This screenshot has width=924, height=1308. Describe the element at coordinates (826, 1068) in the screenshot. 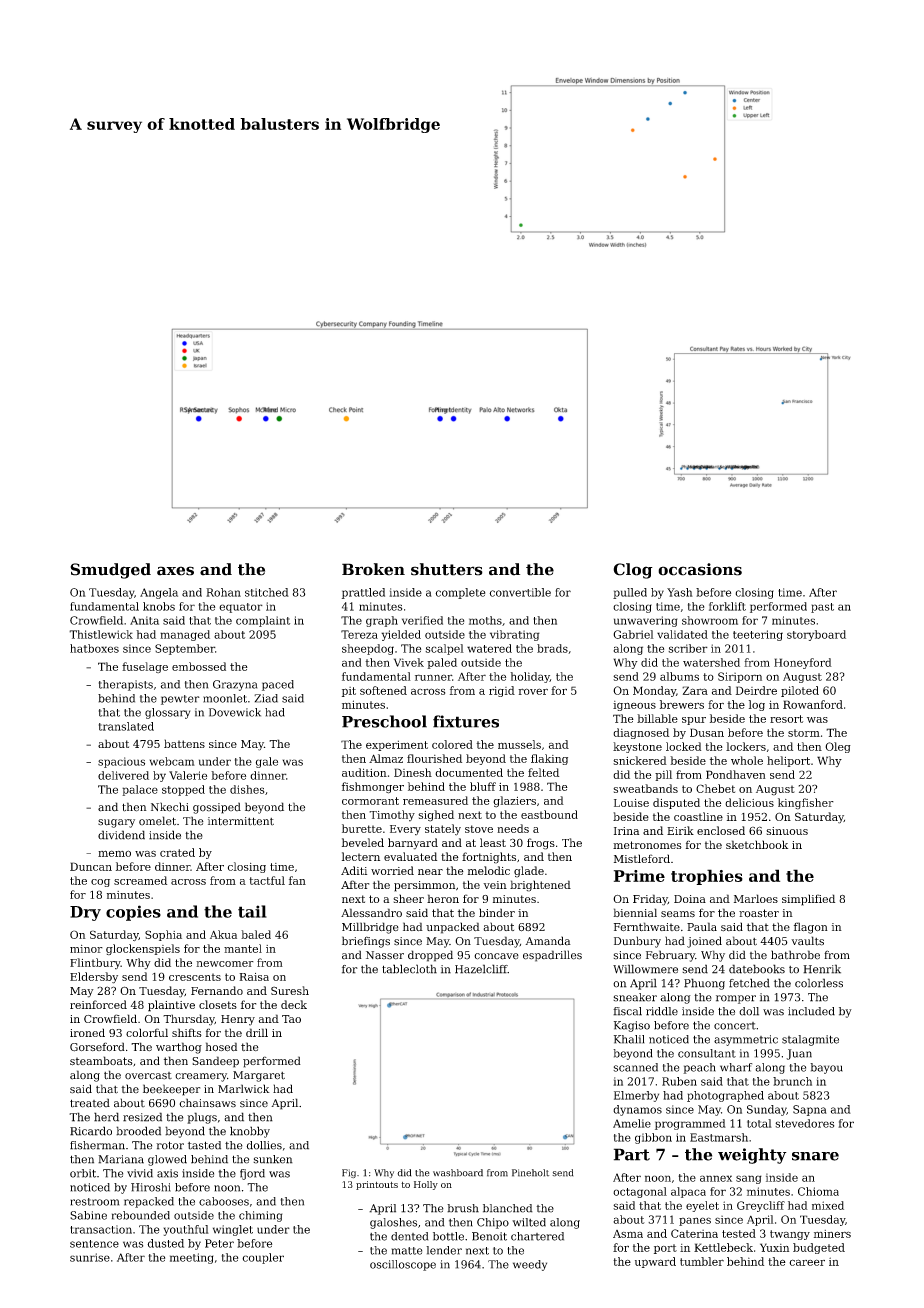

I see `bayou` at that location.
